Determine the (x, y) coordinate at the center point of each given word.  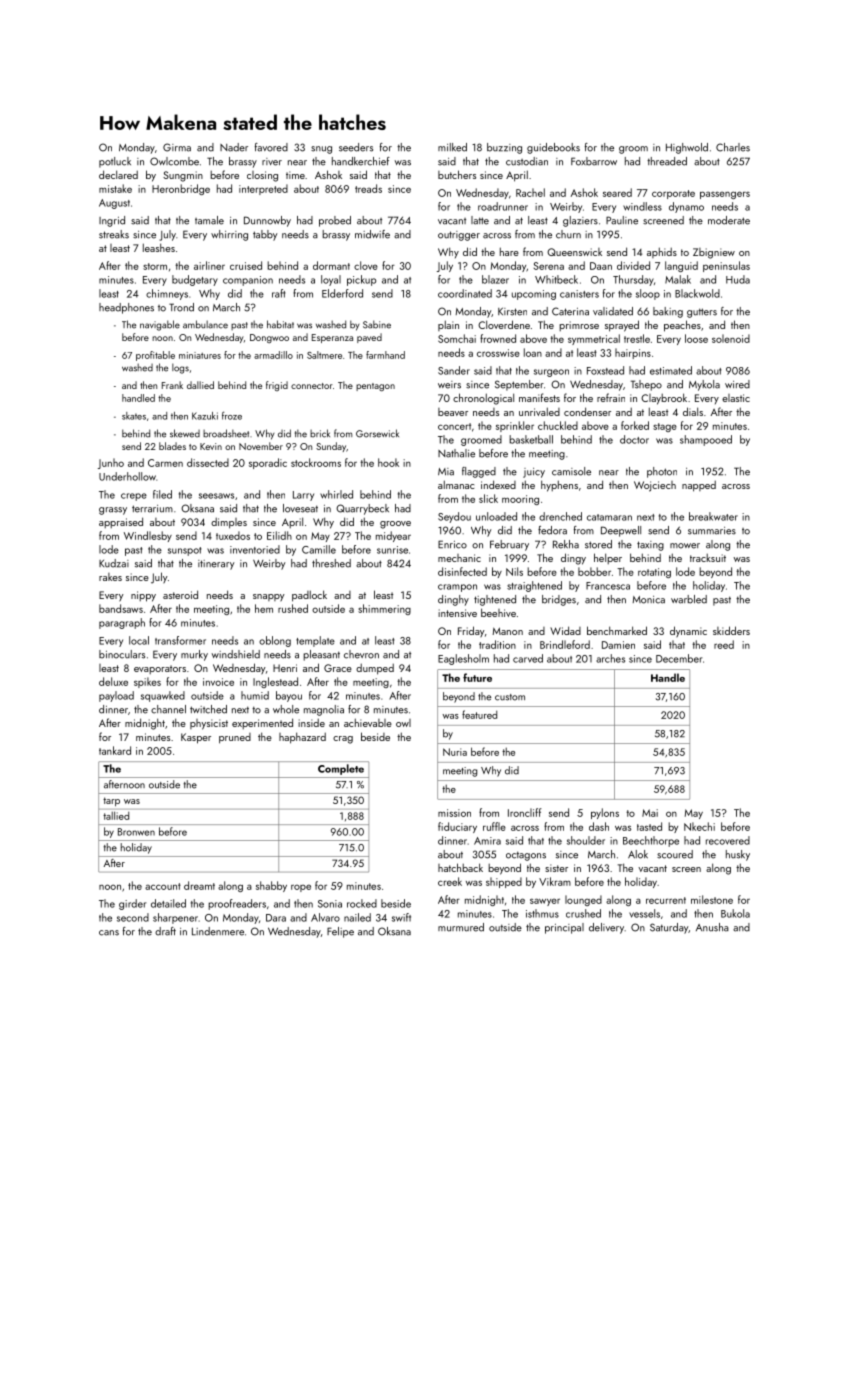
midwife (372, 234)
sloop (648, 294)
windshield (236, 654)
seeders (356, 147)
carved (528, 658)
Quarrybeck (362, 509)
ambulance (205, 324)
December (679, 658)
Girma (177, 147)
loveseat (300, 508)
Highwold (687, 148)
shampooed (706, 440)
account (163, 886)
